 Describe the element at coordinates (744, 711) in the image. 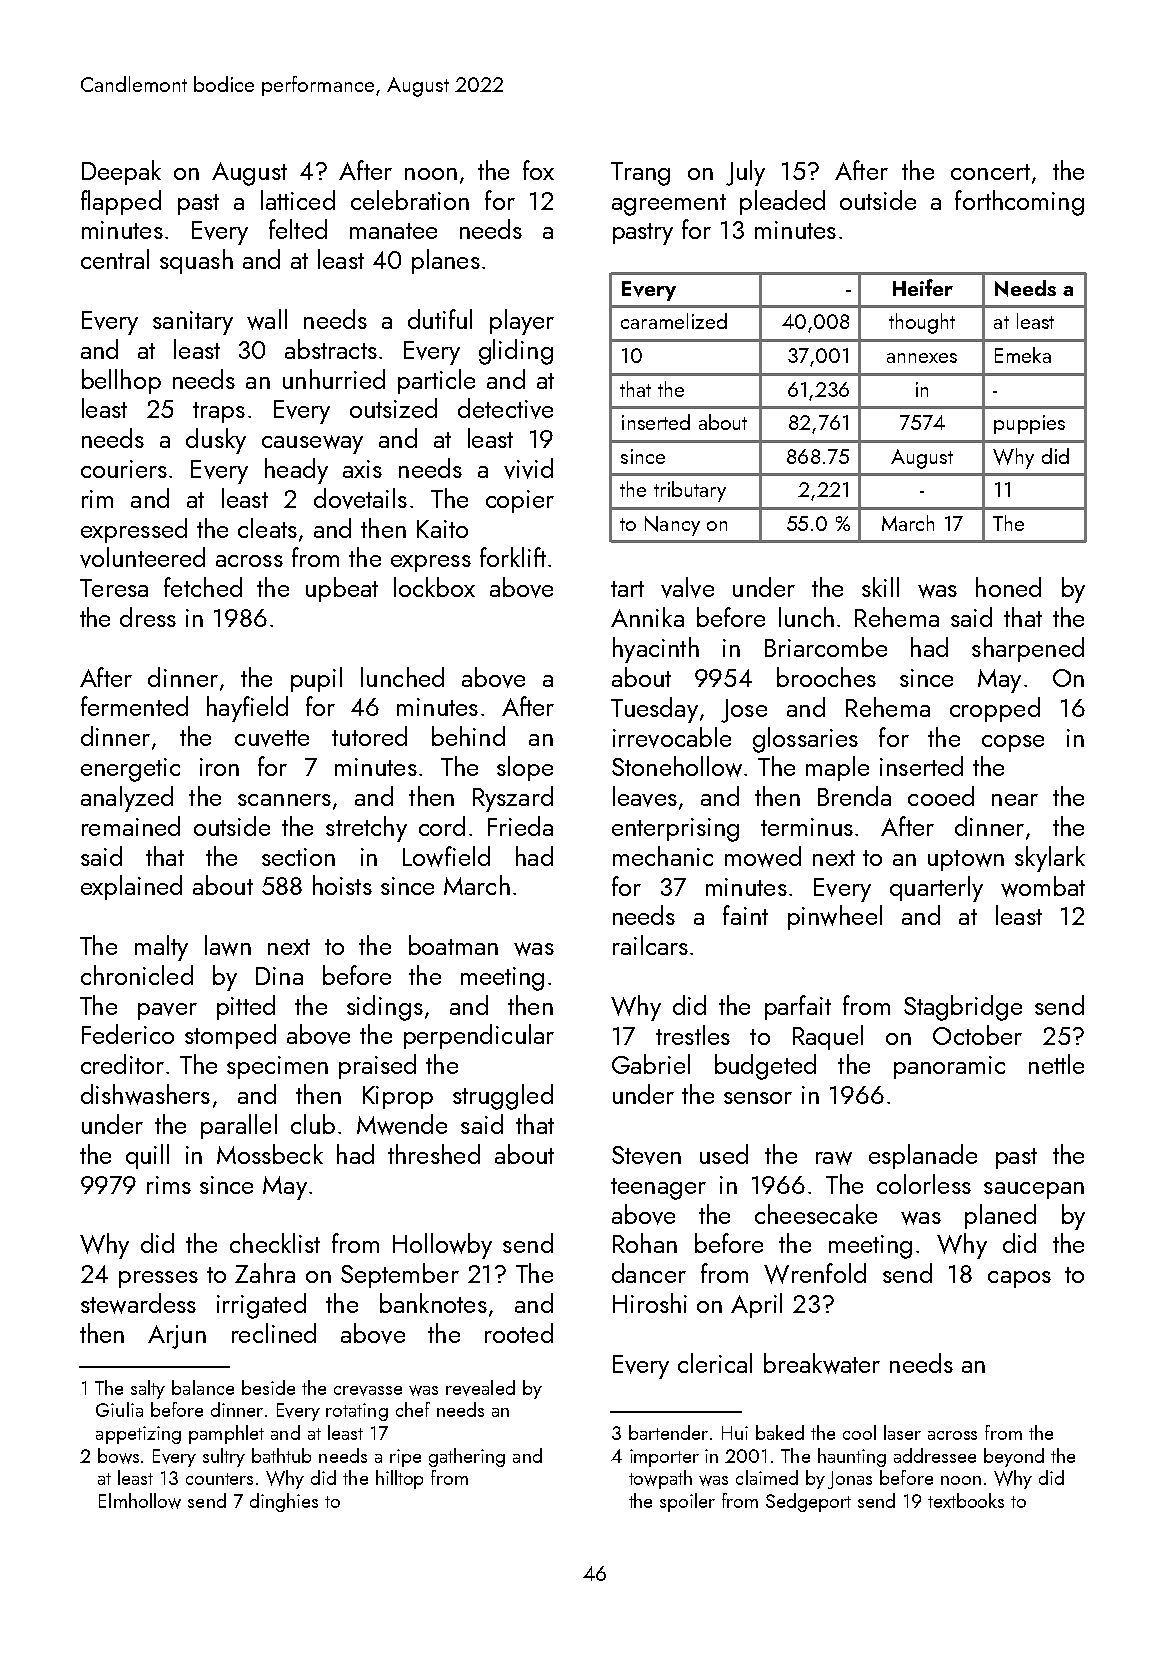

I see `Jose` at that location.
